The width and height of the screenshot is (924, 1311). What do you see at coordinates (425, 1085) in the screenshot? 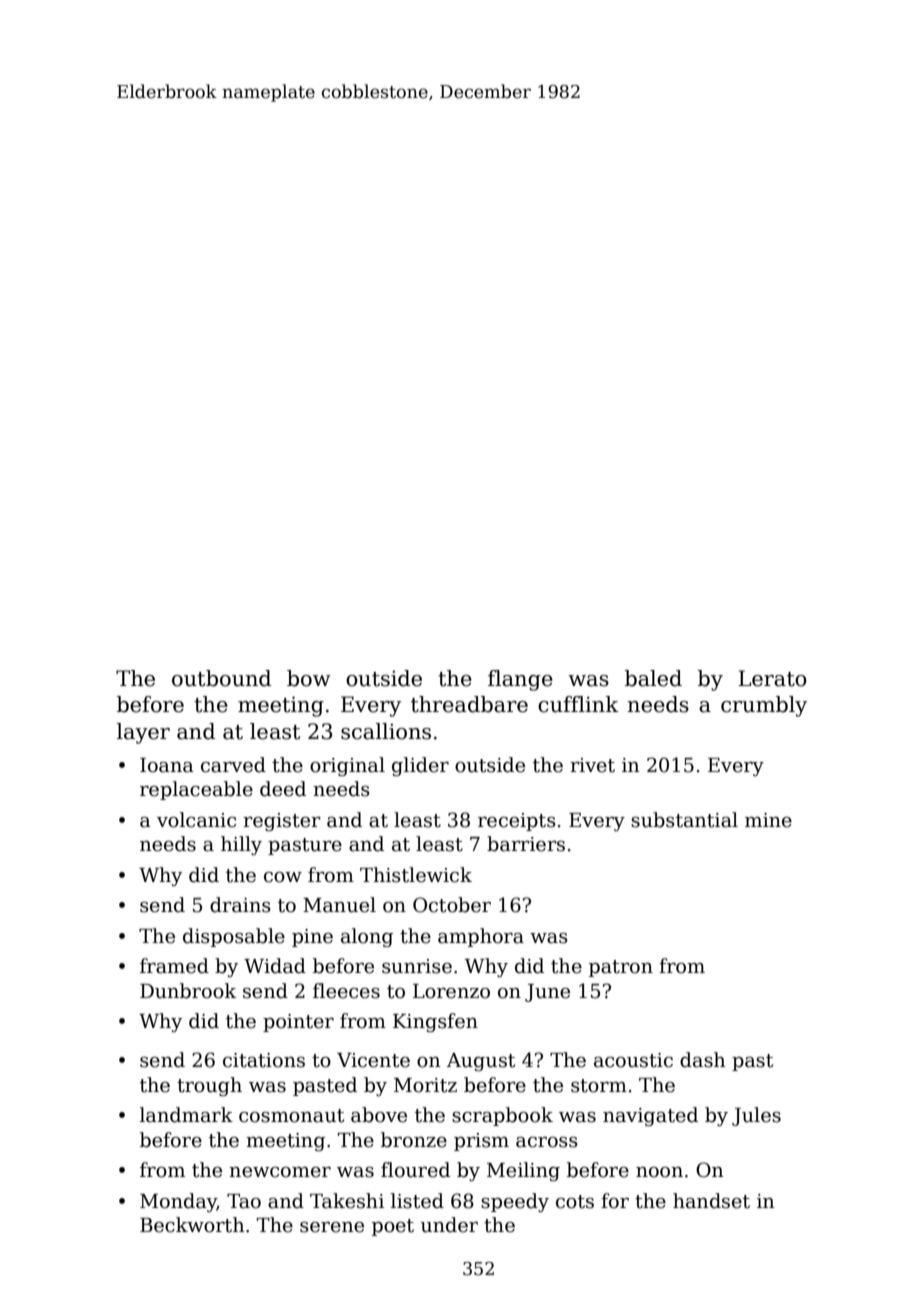
I see `Moritz` at bounding box center [425, 1085].
